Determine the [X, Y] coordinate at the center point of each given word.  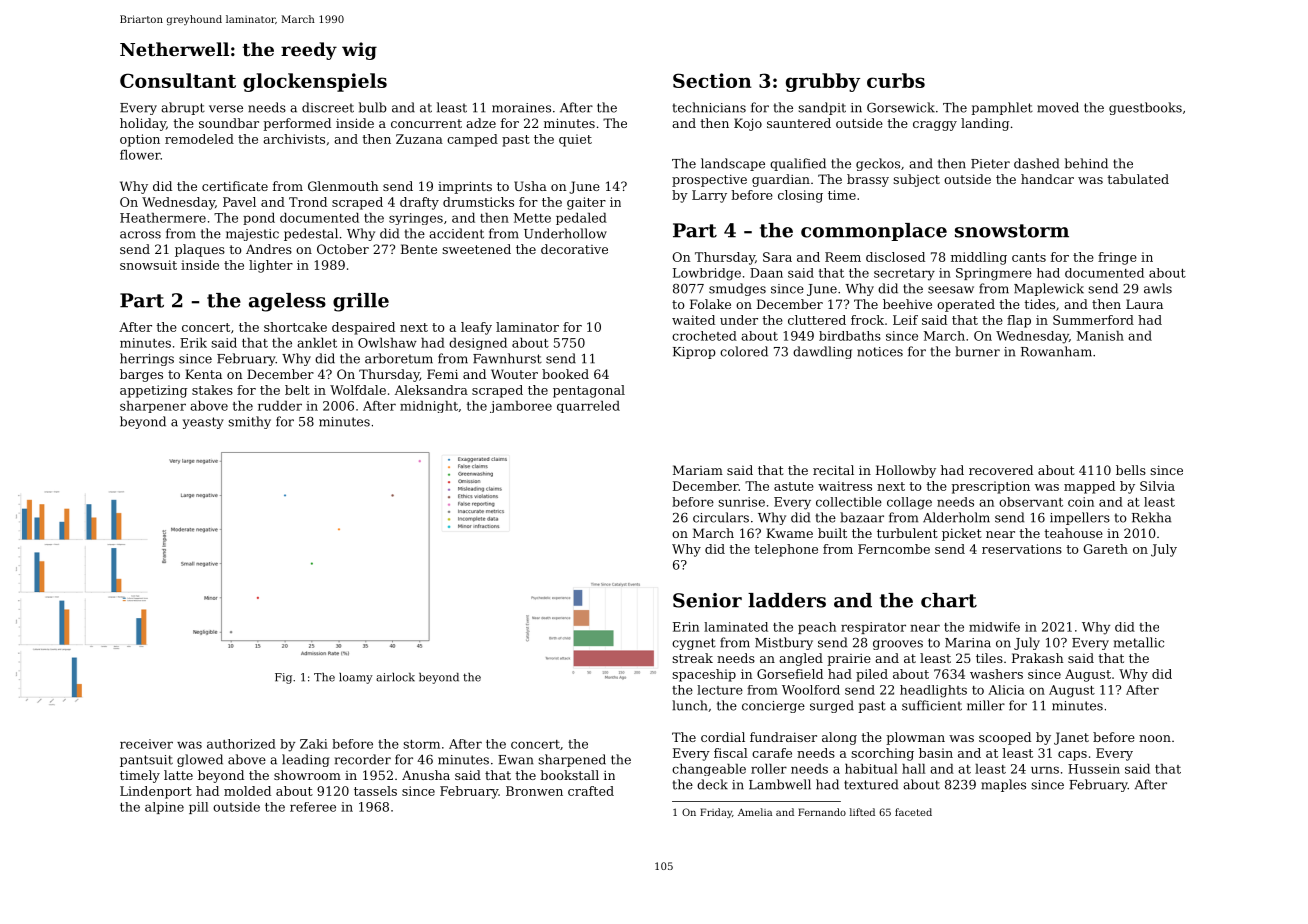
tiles [989, 658]
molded [247, 791]
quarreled [588, 407]
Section [712, 80]
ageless [287, 302]
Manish [1100, 336]
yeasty [203, 423]
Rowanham [1056, 351]
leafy [476, 328]
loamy [356, 678]
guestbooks [1145, 108]
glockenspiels [315, 82]
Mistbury [784, 643]
